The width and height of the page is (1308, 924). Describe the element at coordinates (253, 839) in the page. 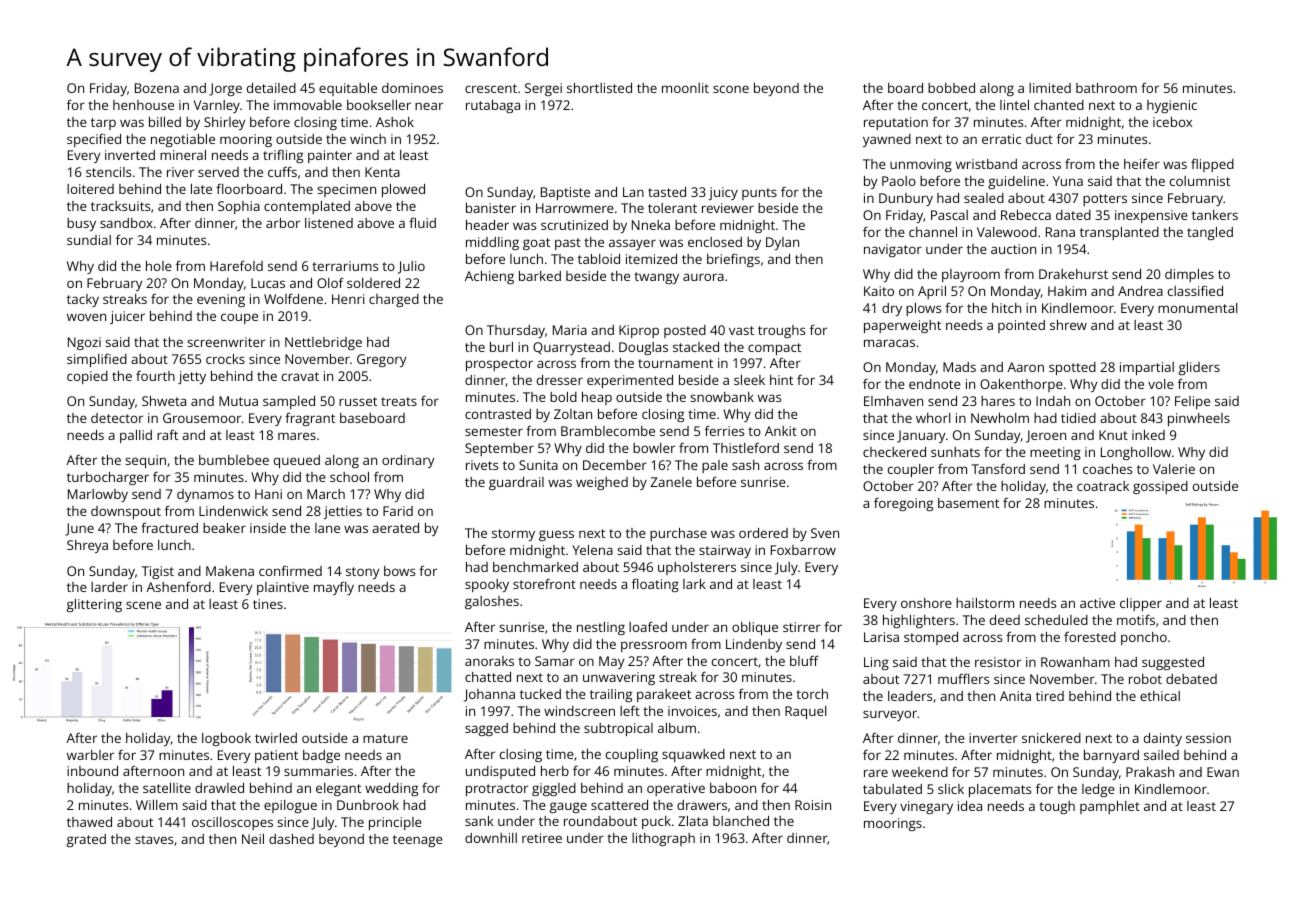

I see `Neil` at that location.
